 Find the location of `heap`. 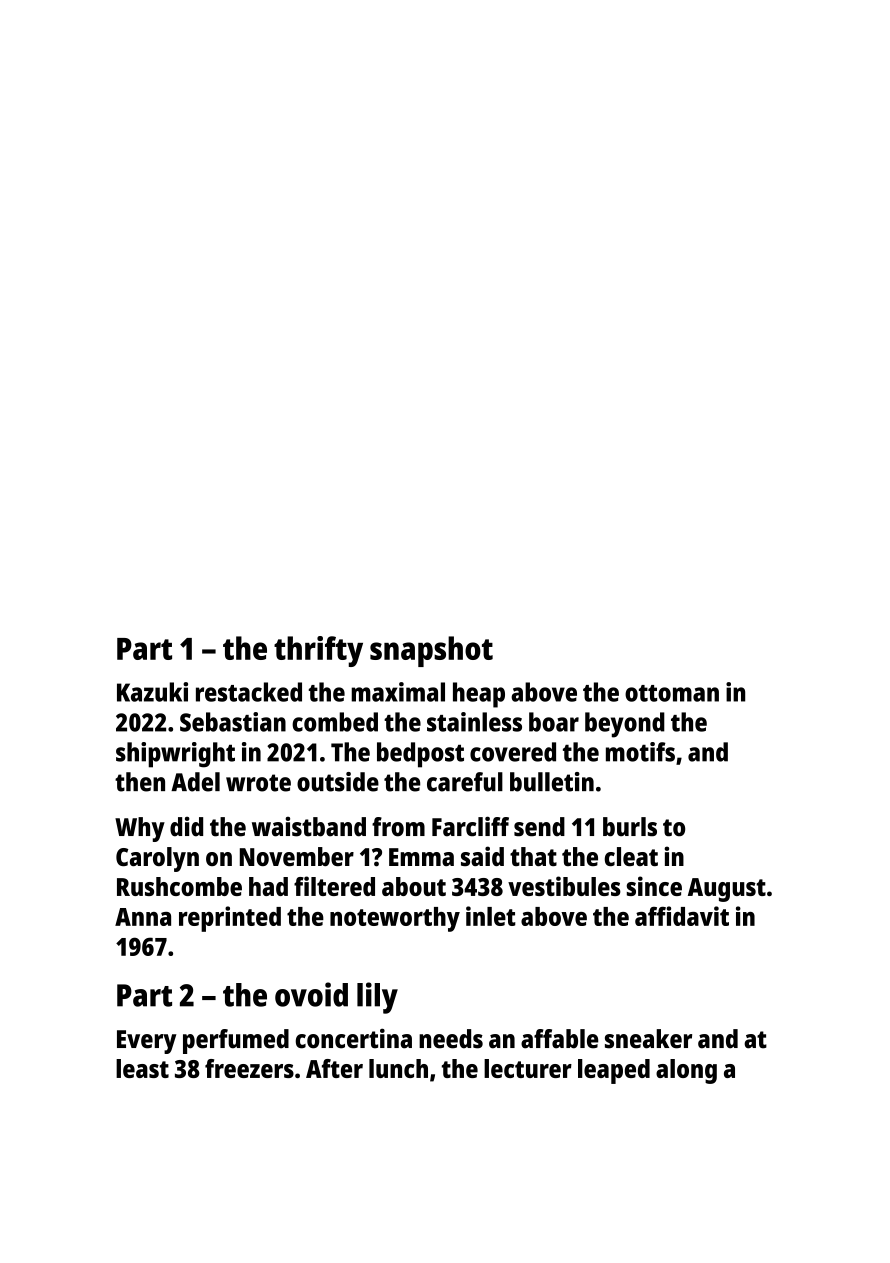

heap is located at coordinates (479, 695).
